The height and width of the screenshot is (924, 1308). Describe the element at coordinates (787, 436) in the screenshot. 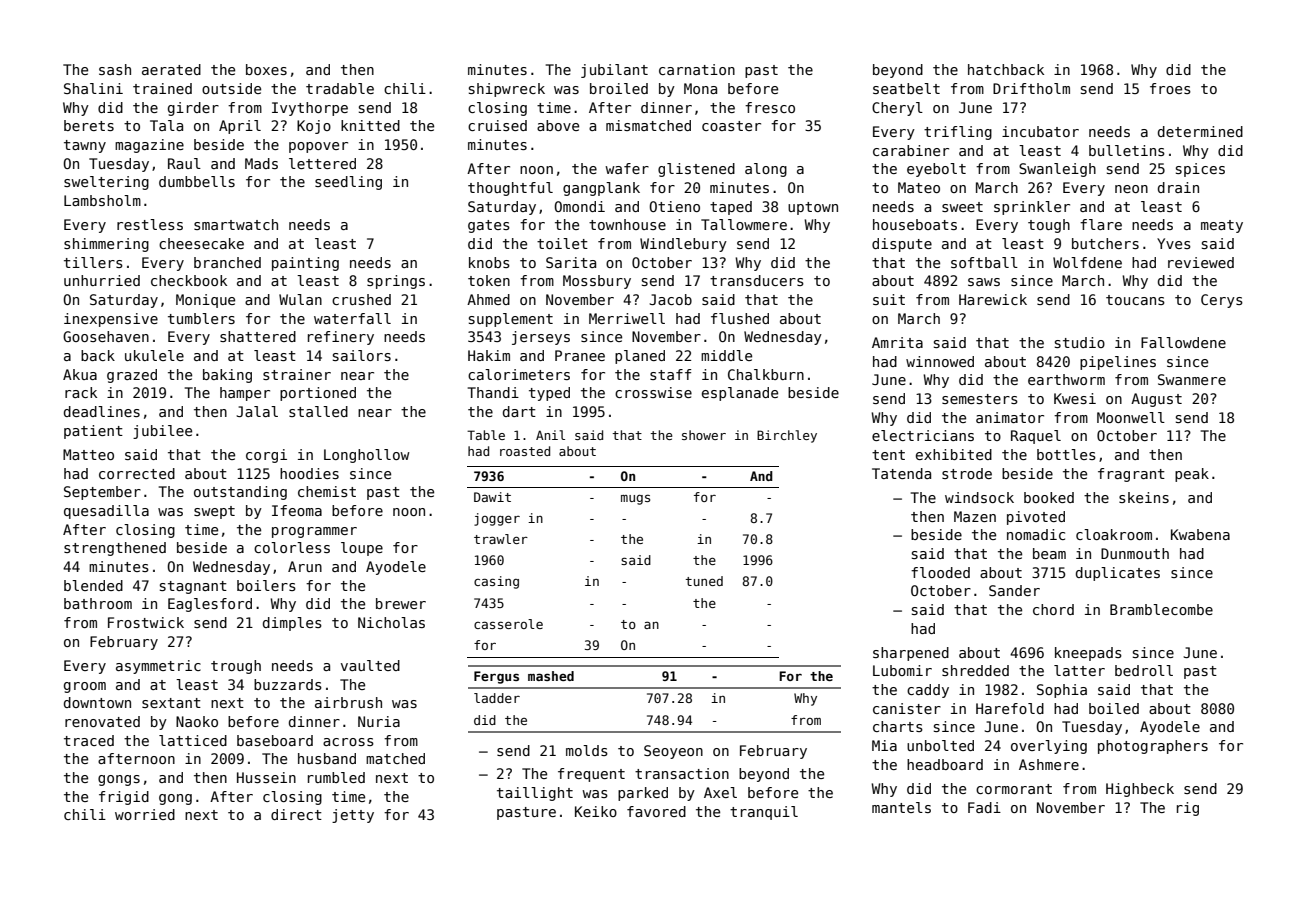

I see `Birchley` at that location.
